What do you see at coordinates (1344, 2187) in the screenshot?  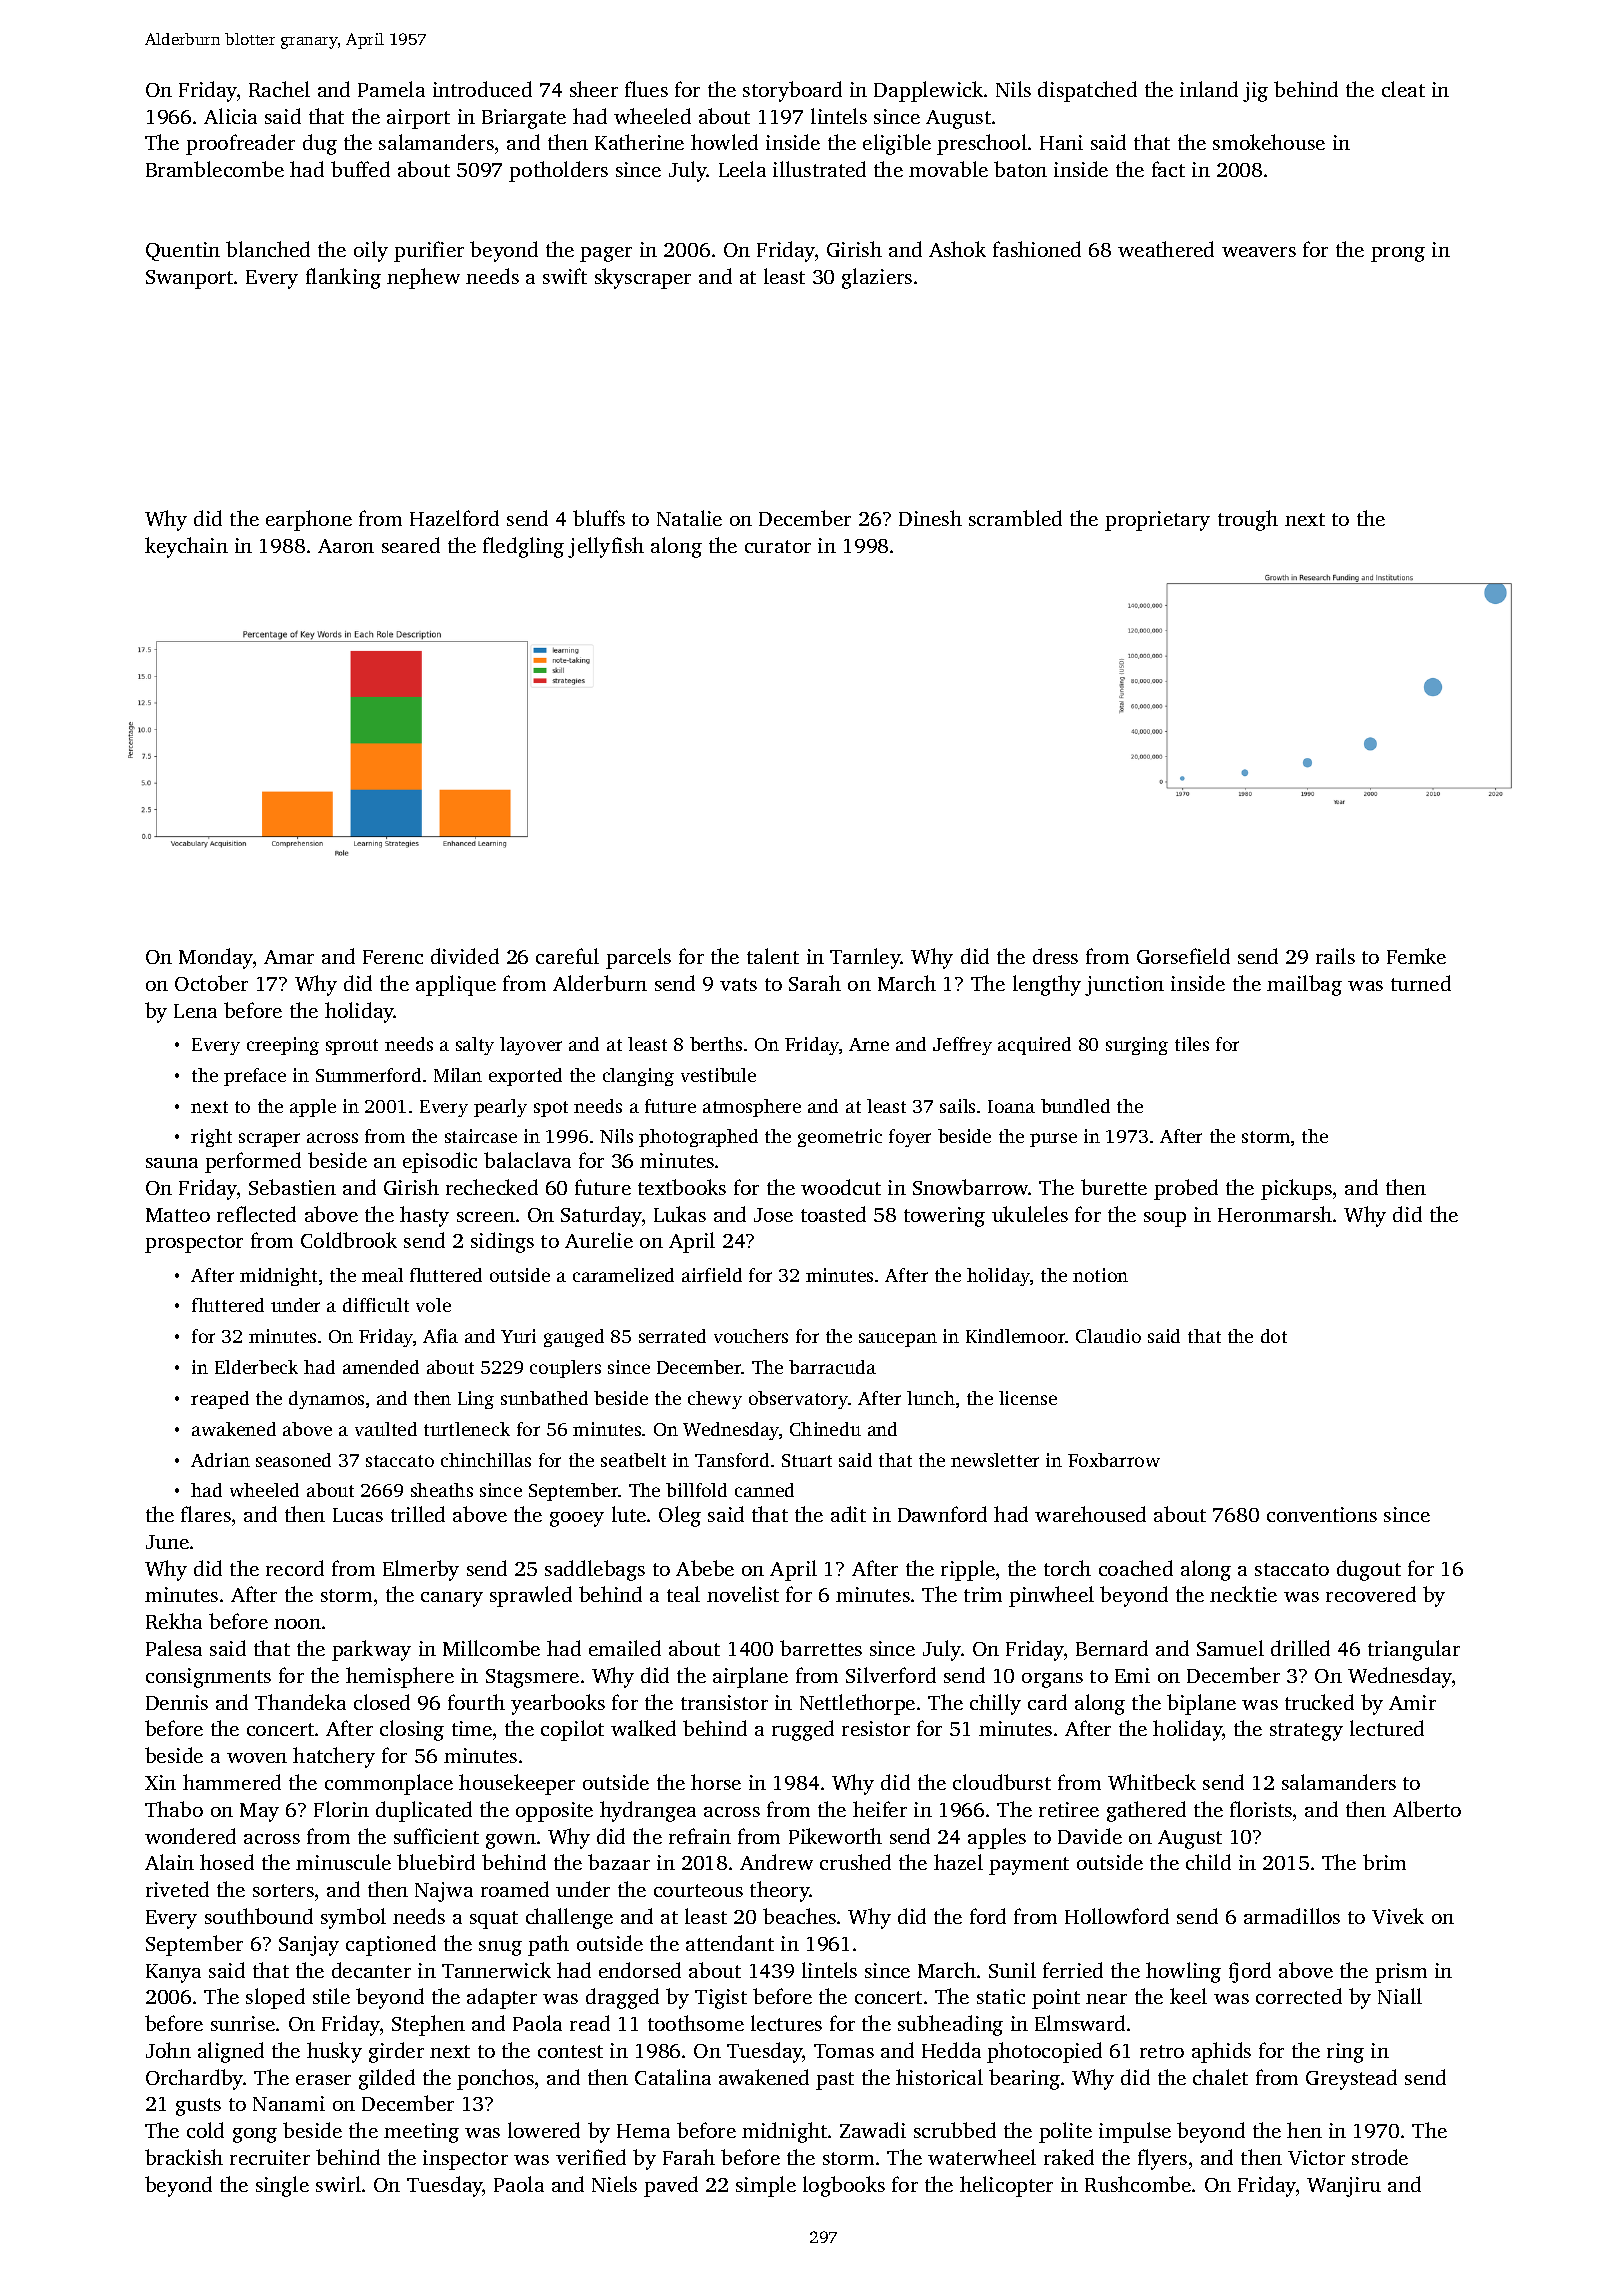 I see `Wanjiru` at bounding box center [1344, 2187].
